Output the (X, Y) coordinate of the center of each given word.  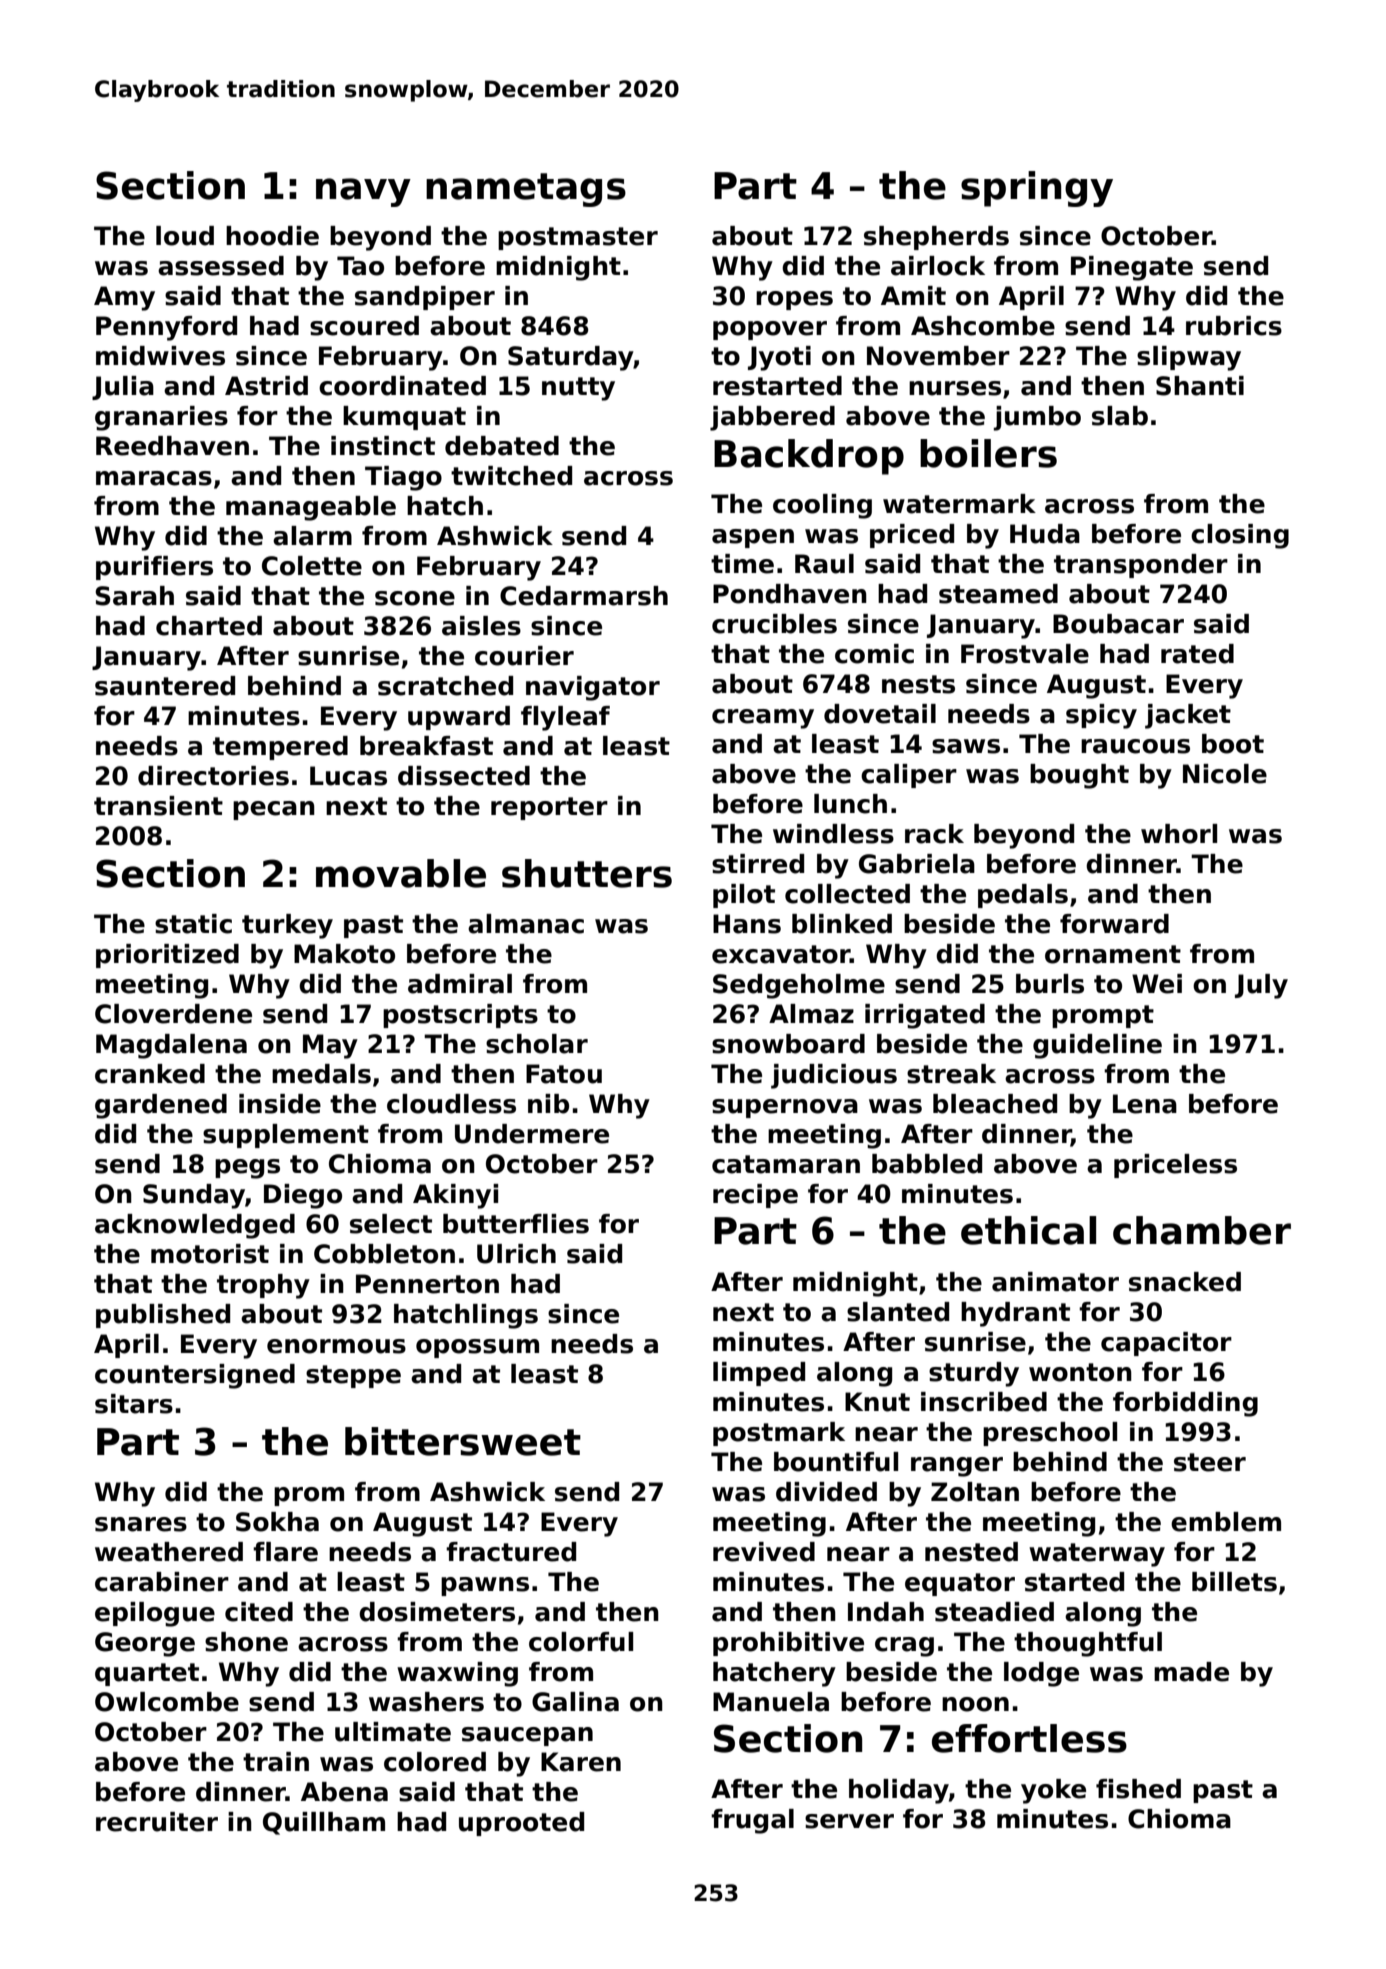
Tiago (403, 478)
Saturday (570, 358)
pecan (274, 810)
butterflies (516, 1224)
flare (285, 1552)
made (1191, 1672)
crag (904, 1647)
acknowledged (195, 1226)
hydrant (1015, 1314)
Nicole (1225, 774)
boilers (988, 453)
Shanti (1200, 386)
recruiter (157, 1822)
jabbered (772, 418)
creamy (763, 719)
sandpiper (425, 298)
